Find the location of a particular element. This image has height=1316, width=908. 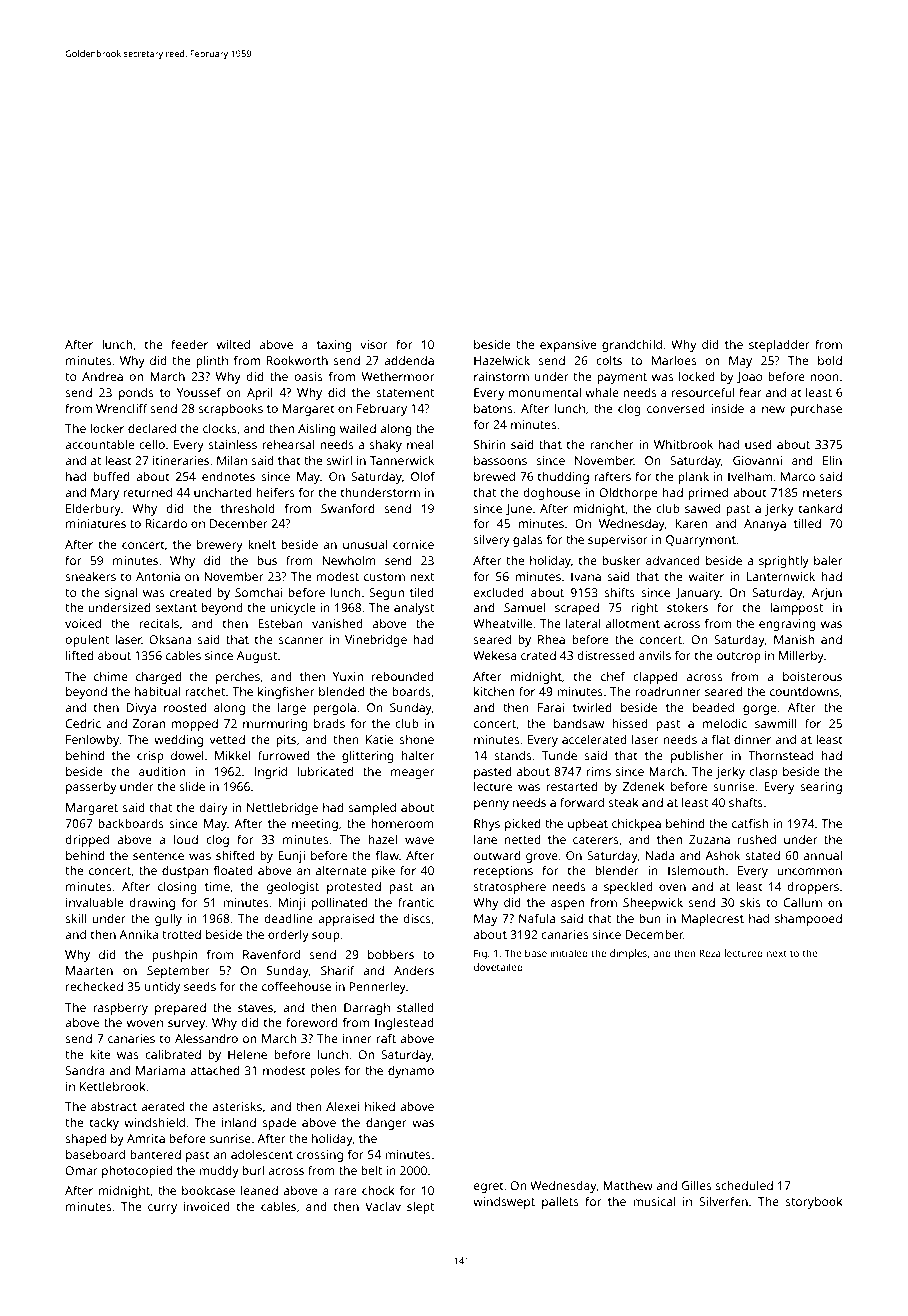

thudding is located at coordinates (563, 478).
